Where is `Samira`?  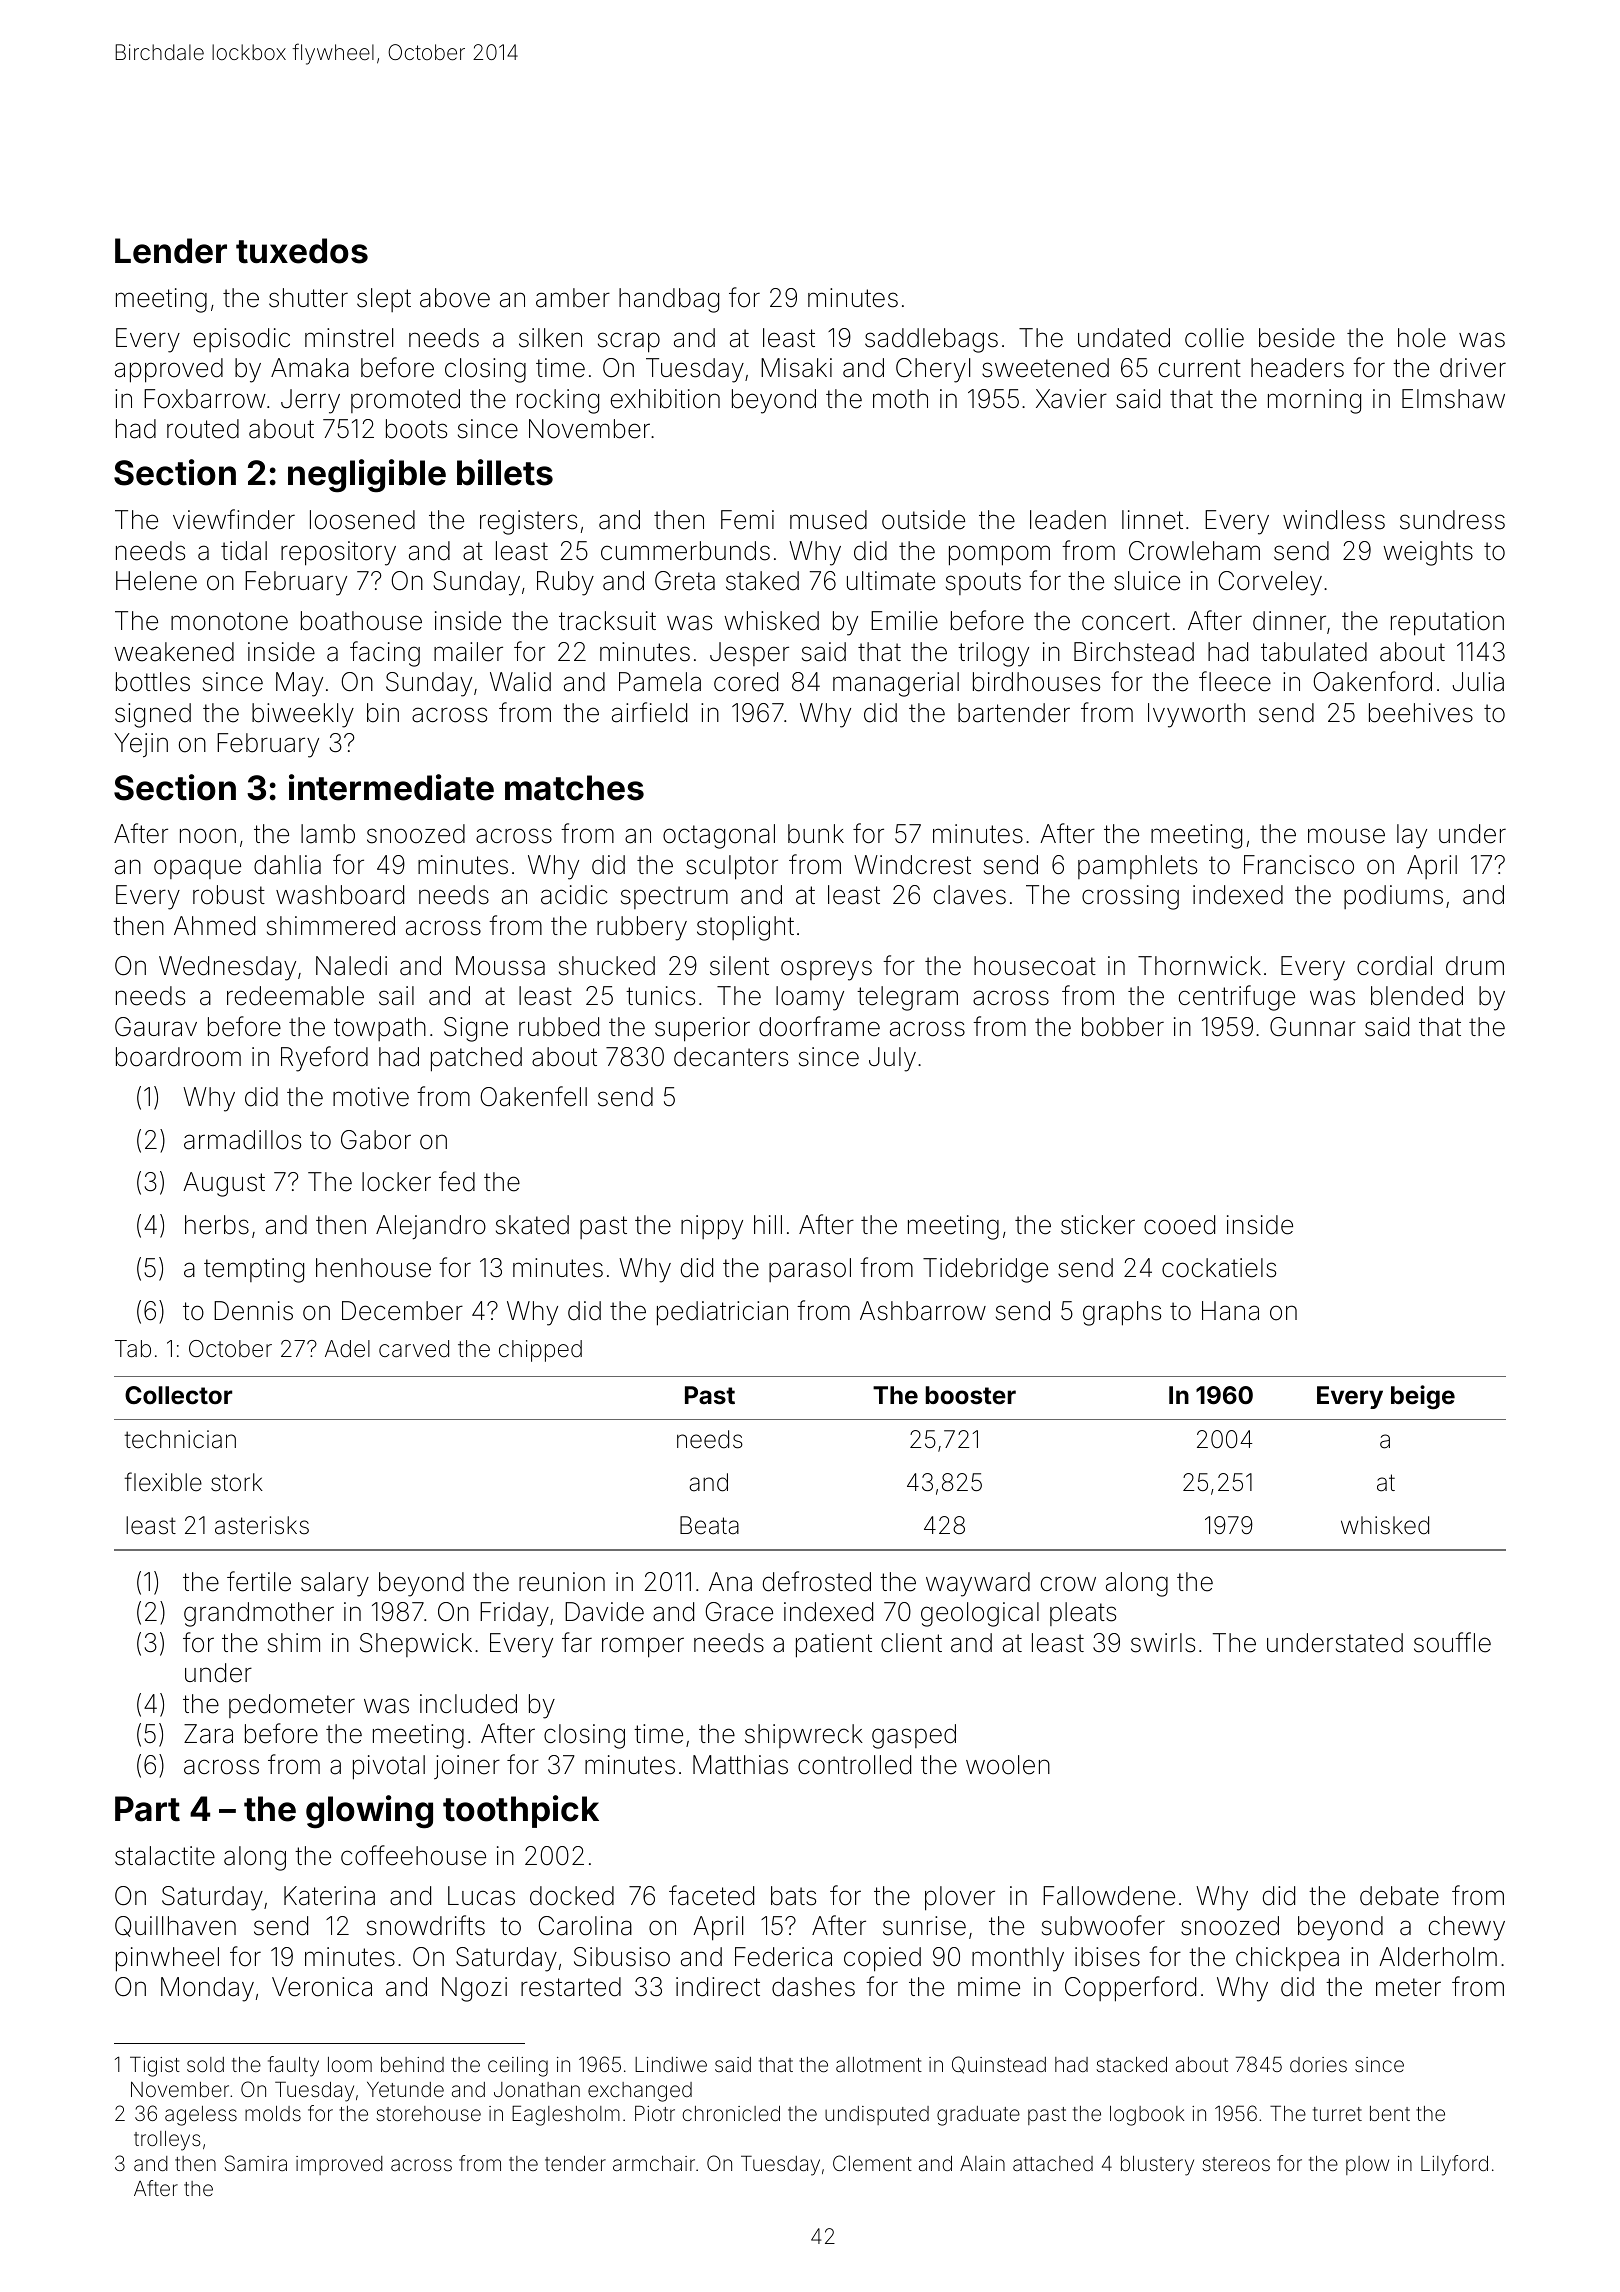
Samira is located at coordinates (256, 2163).
